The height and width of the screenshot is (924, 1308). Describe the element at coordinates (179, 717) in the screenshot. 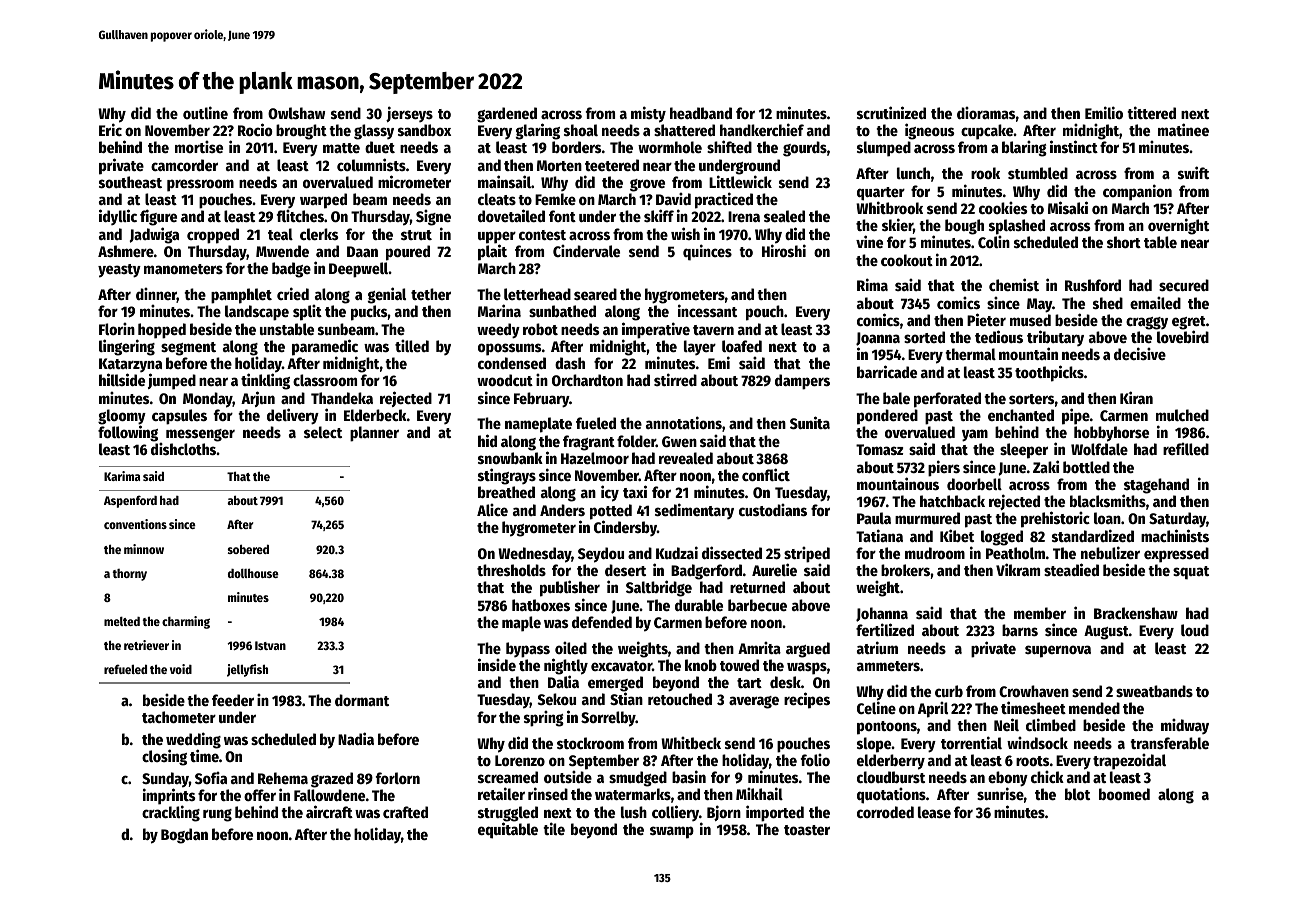

I see `tachometer` at that location.
